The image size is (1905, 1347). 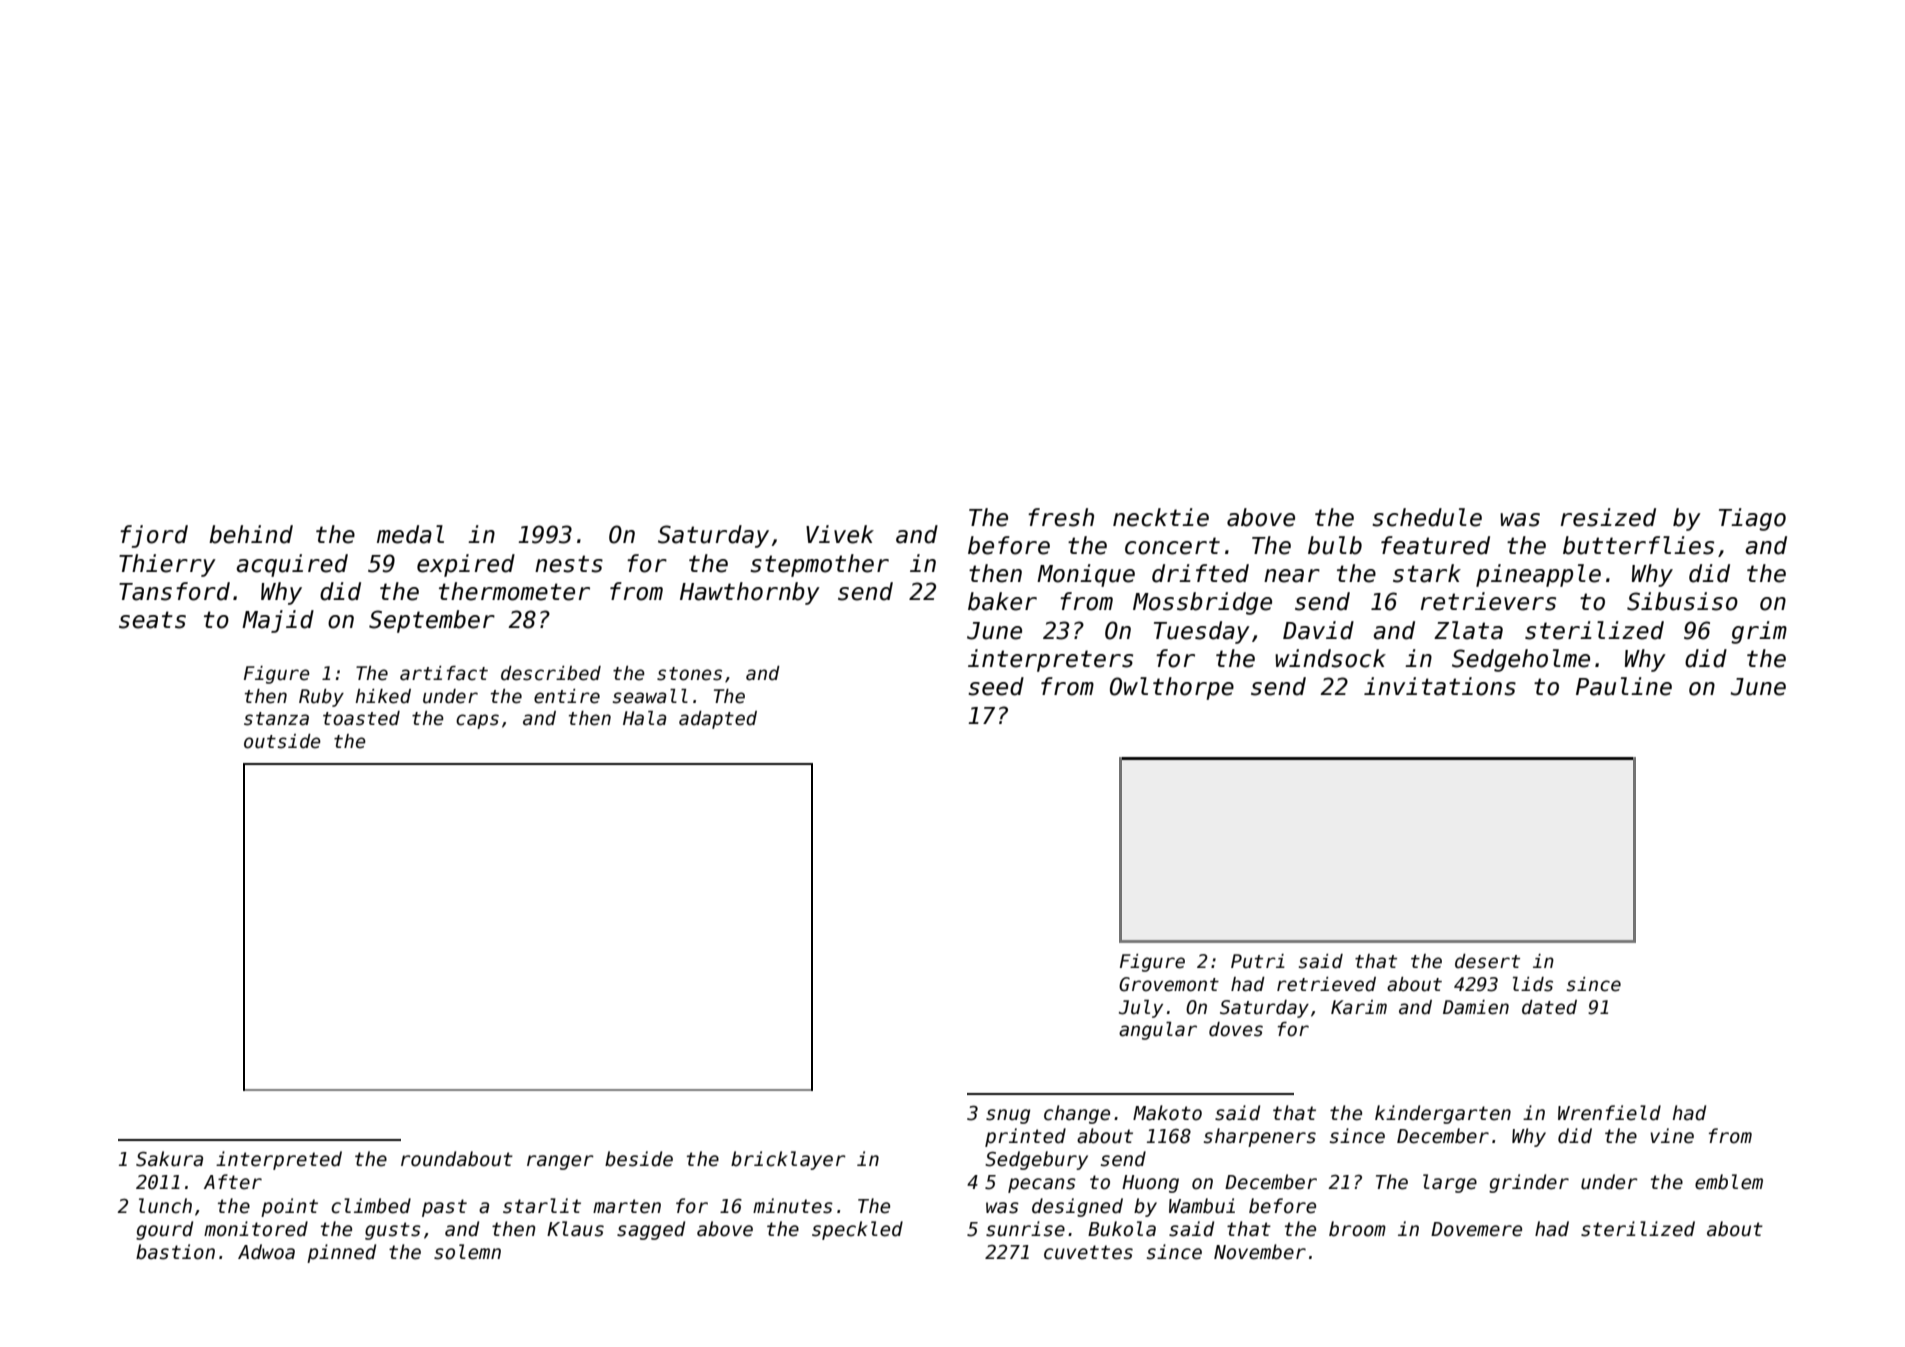 I want to click on July, so click(x=1141, y=1009).
